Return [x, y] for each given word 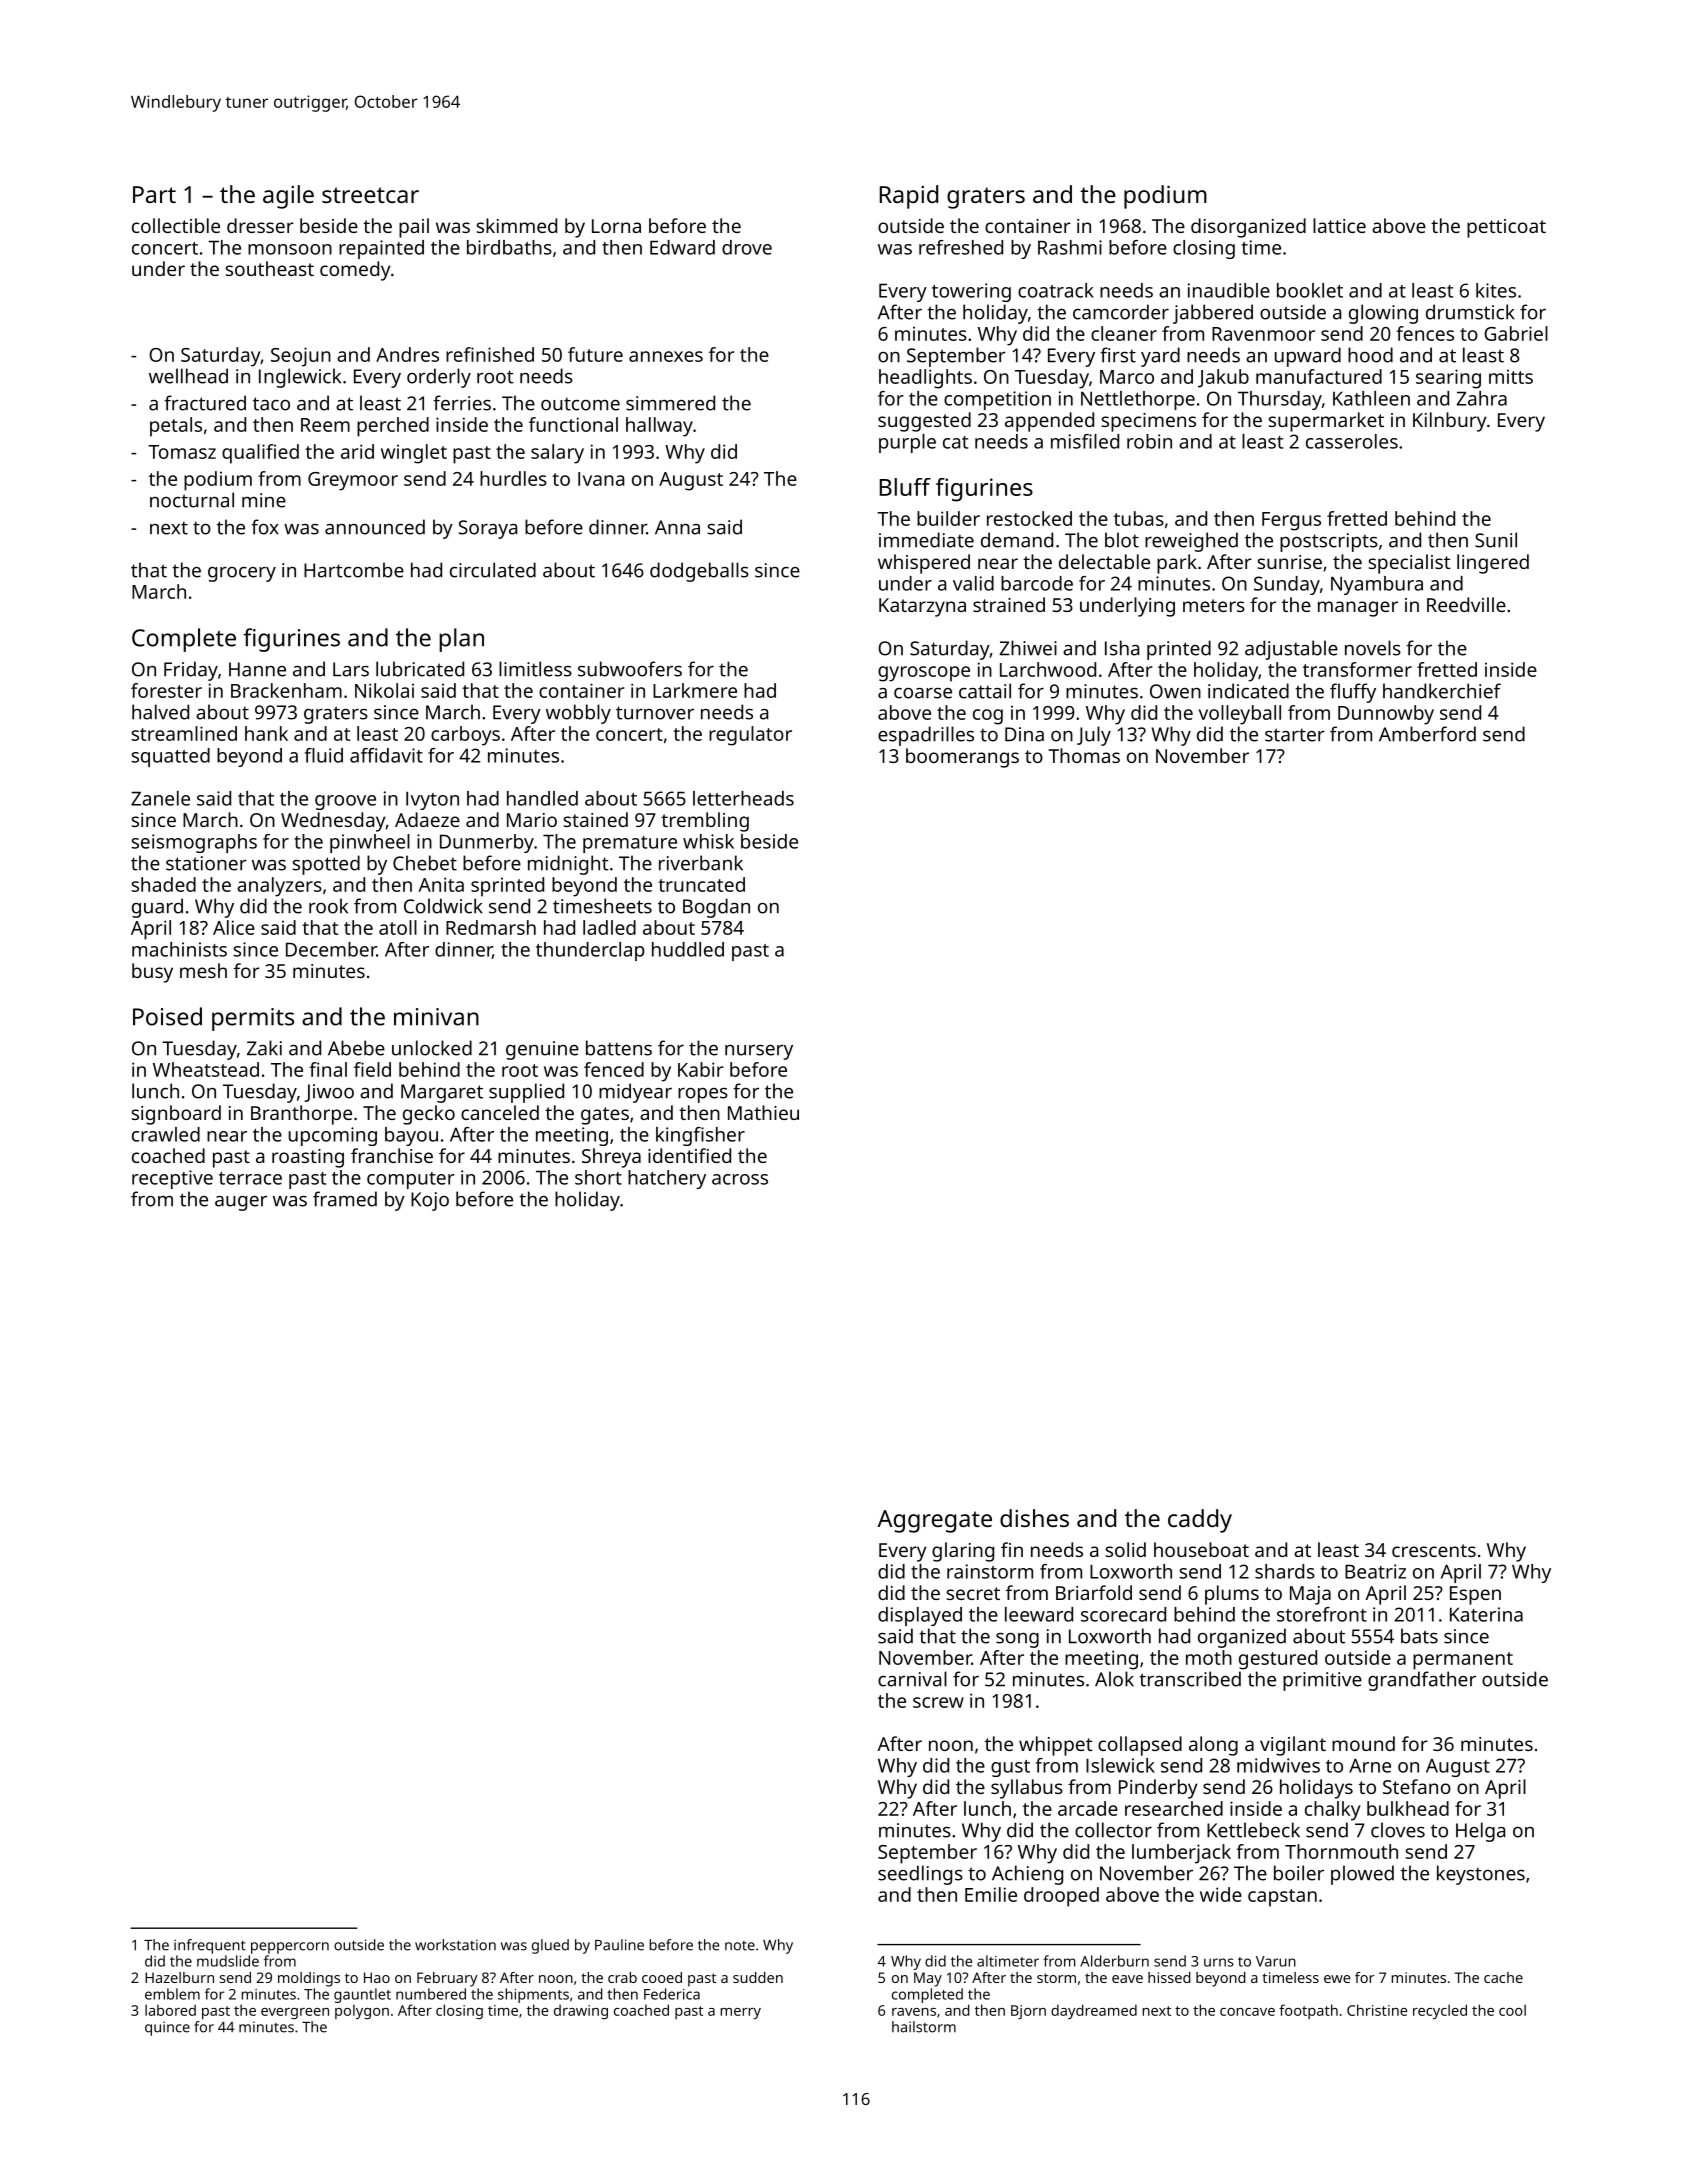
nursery [759, 1052]
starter [1295, 735]
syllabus [1027, 1789]
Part [154, 194]
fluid [324, 755]
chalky [1333, 1811]
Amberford [1427, 734]
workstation [455, 1945]
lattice [1339, 225]
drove [747, 247]
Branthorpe [301, 1115]
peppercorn [290, 1948]
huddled [688, 949]
